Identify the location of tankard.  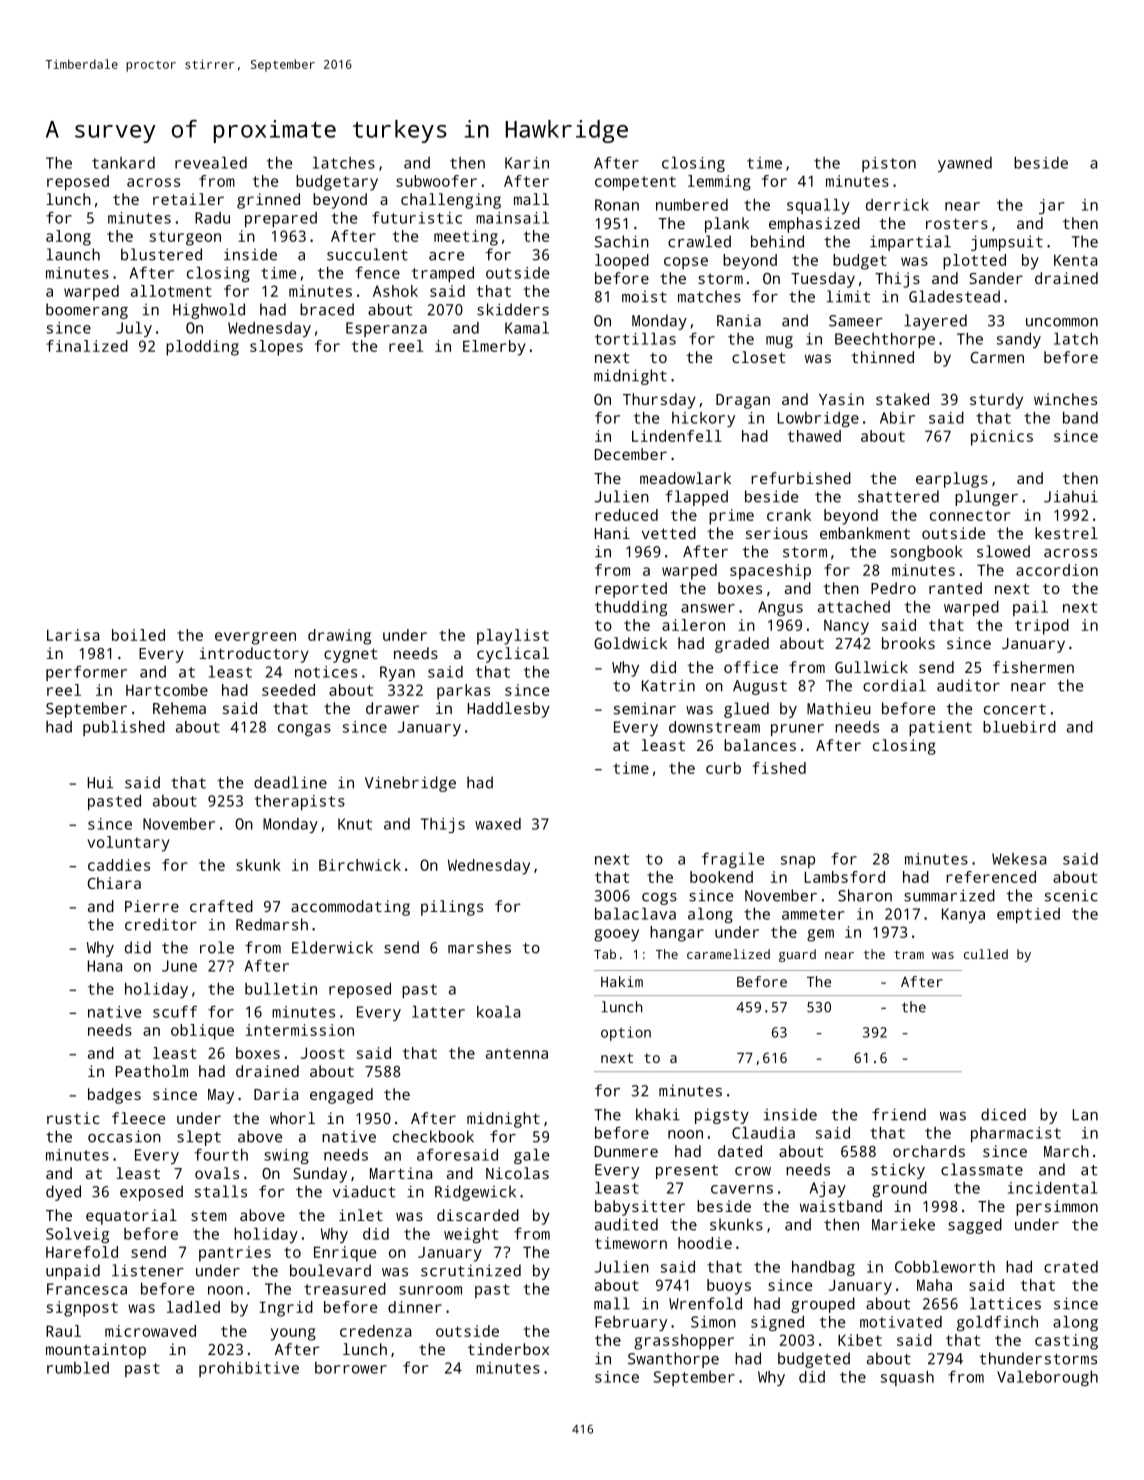
(123, 163).
